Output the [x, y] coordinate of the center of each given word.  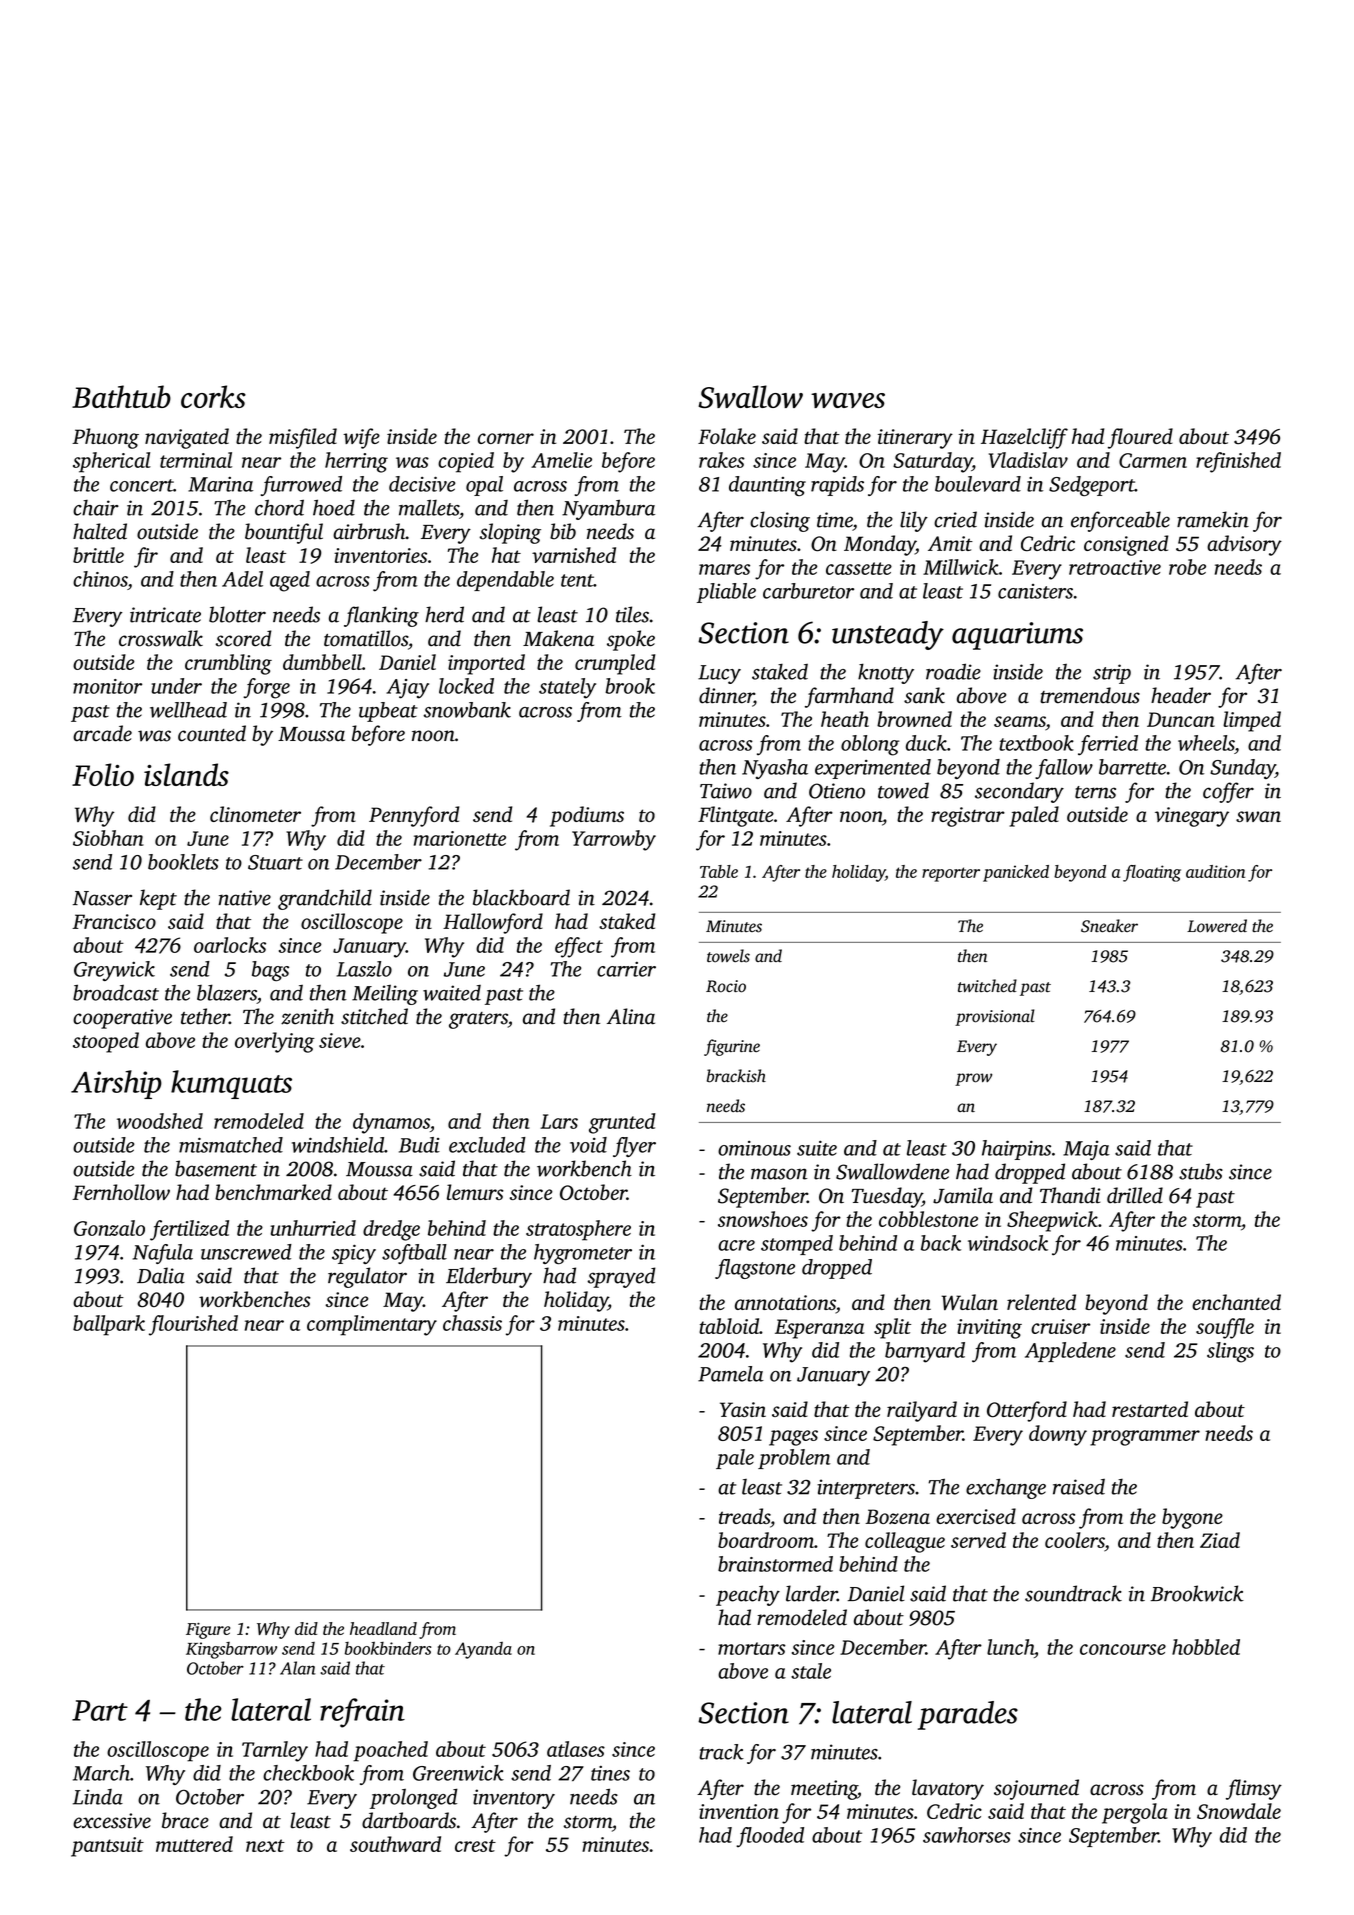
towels [728, 956]
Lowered [1217, 926]
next [265, 1845]
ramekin [1213, 519]
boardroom [766, 1540]
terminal [196, 460]
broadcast [116, 992]
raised [1079, 1487]
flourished [193, 1325]
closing [780, 521]
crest [475, 1845]
